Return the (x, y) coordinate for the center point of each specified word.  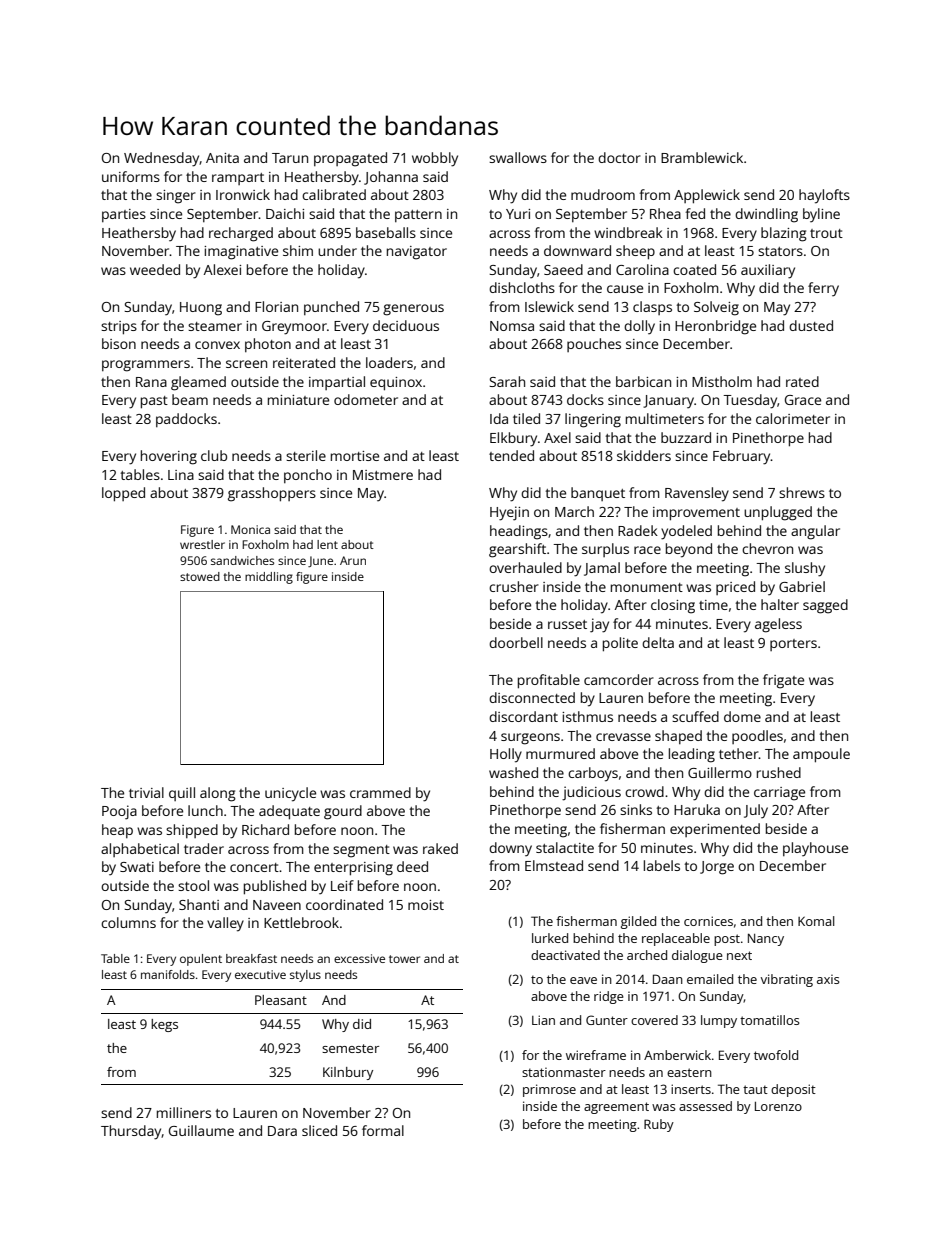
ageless (778, 625)
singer (176, 197)
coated (694, 269)
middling (269, 578)
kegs (164, 1025)
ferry (823, 289)
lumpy (719, 1021)
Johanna (391, 178)
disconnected (532, 697)
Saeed (563, 269)
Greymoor (294, 328)
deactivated (565, 955)
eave (583, 980)
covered (654, 1020)
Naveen (277, 905)
